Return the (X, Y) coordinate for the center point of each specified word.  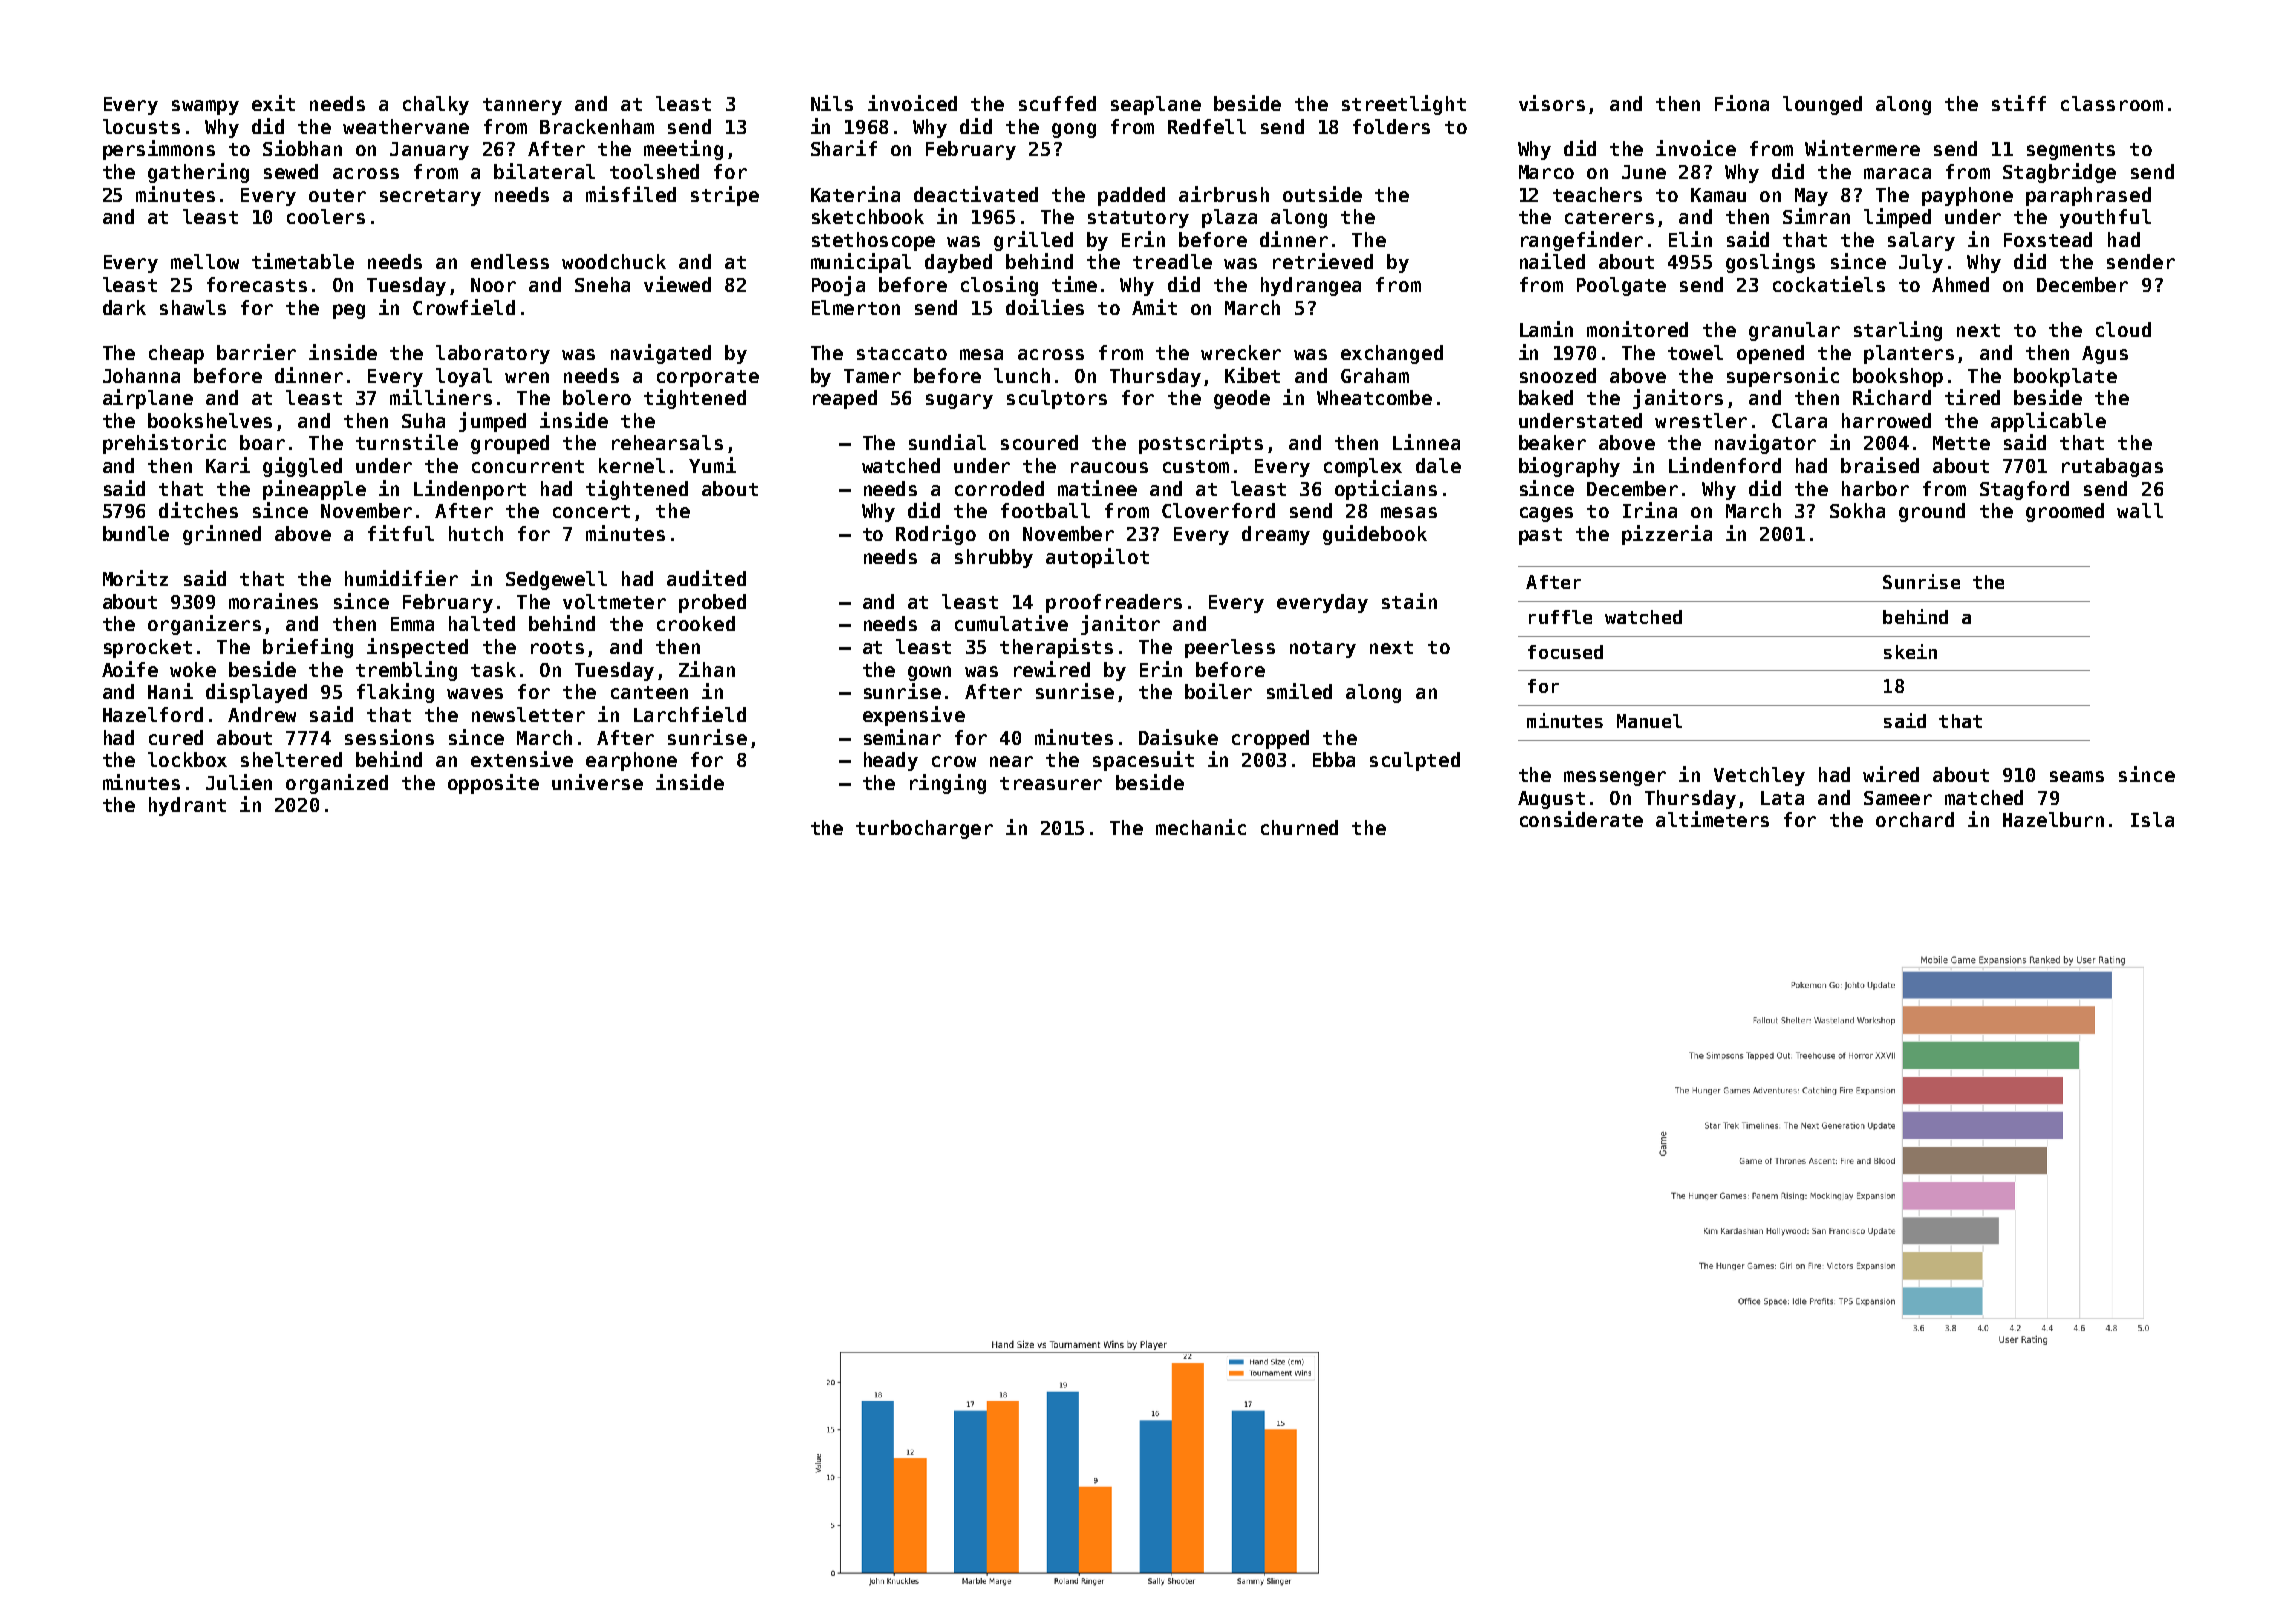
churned (1299, 827)
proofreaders (1114, 603)
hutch (476, 533)
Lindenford (1725, 465)
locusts (141, 126)
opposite (493, 784)
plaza (1229, 218)
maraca (1897, 173)
